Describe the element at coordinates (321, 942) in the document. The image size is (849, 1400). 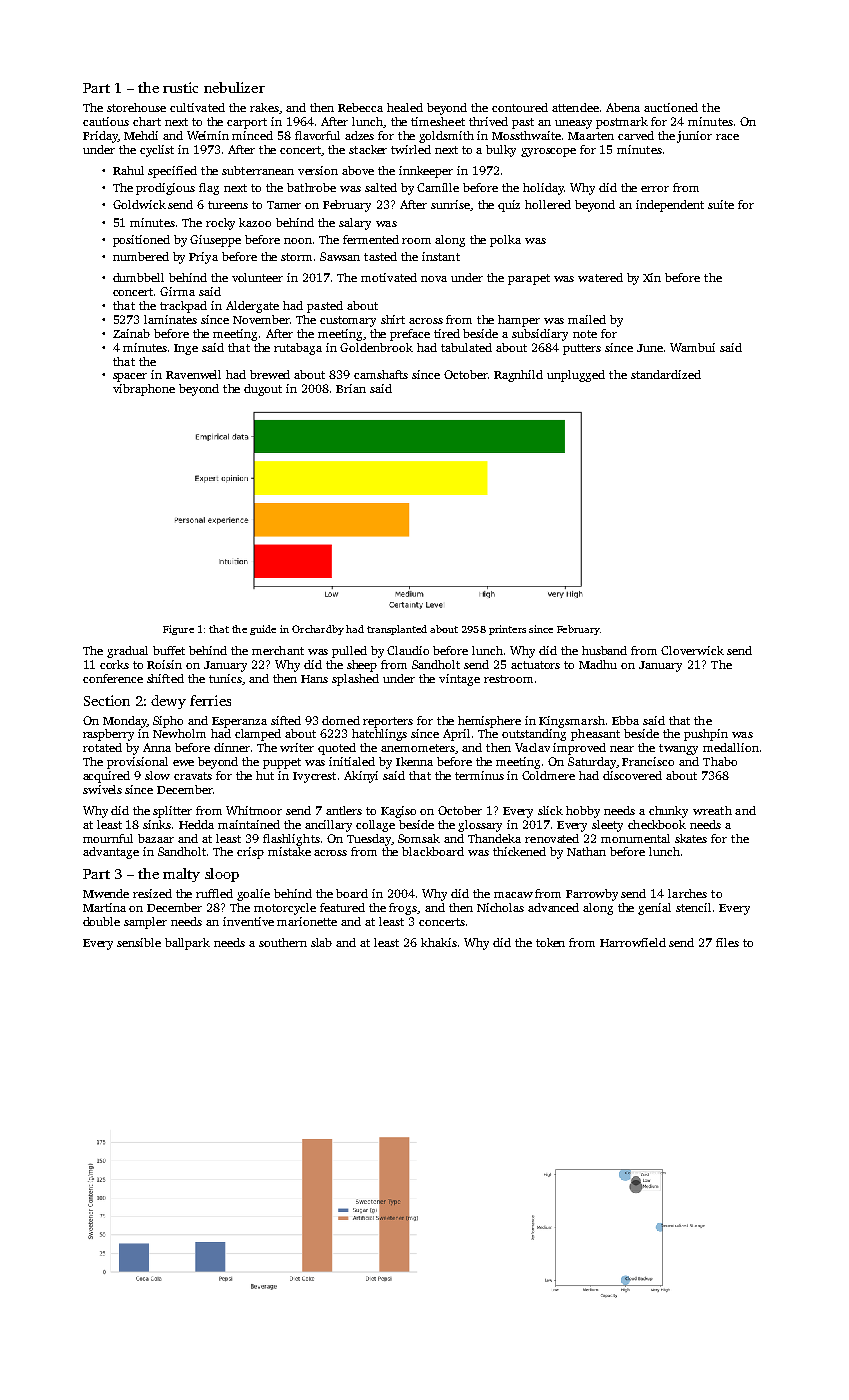
I see `slab` at that location.
